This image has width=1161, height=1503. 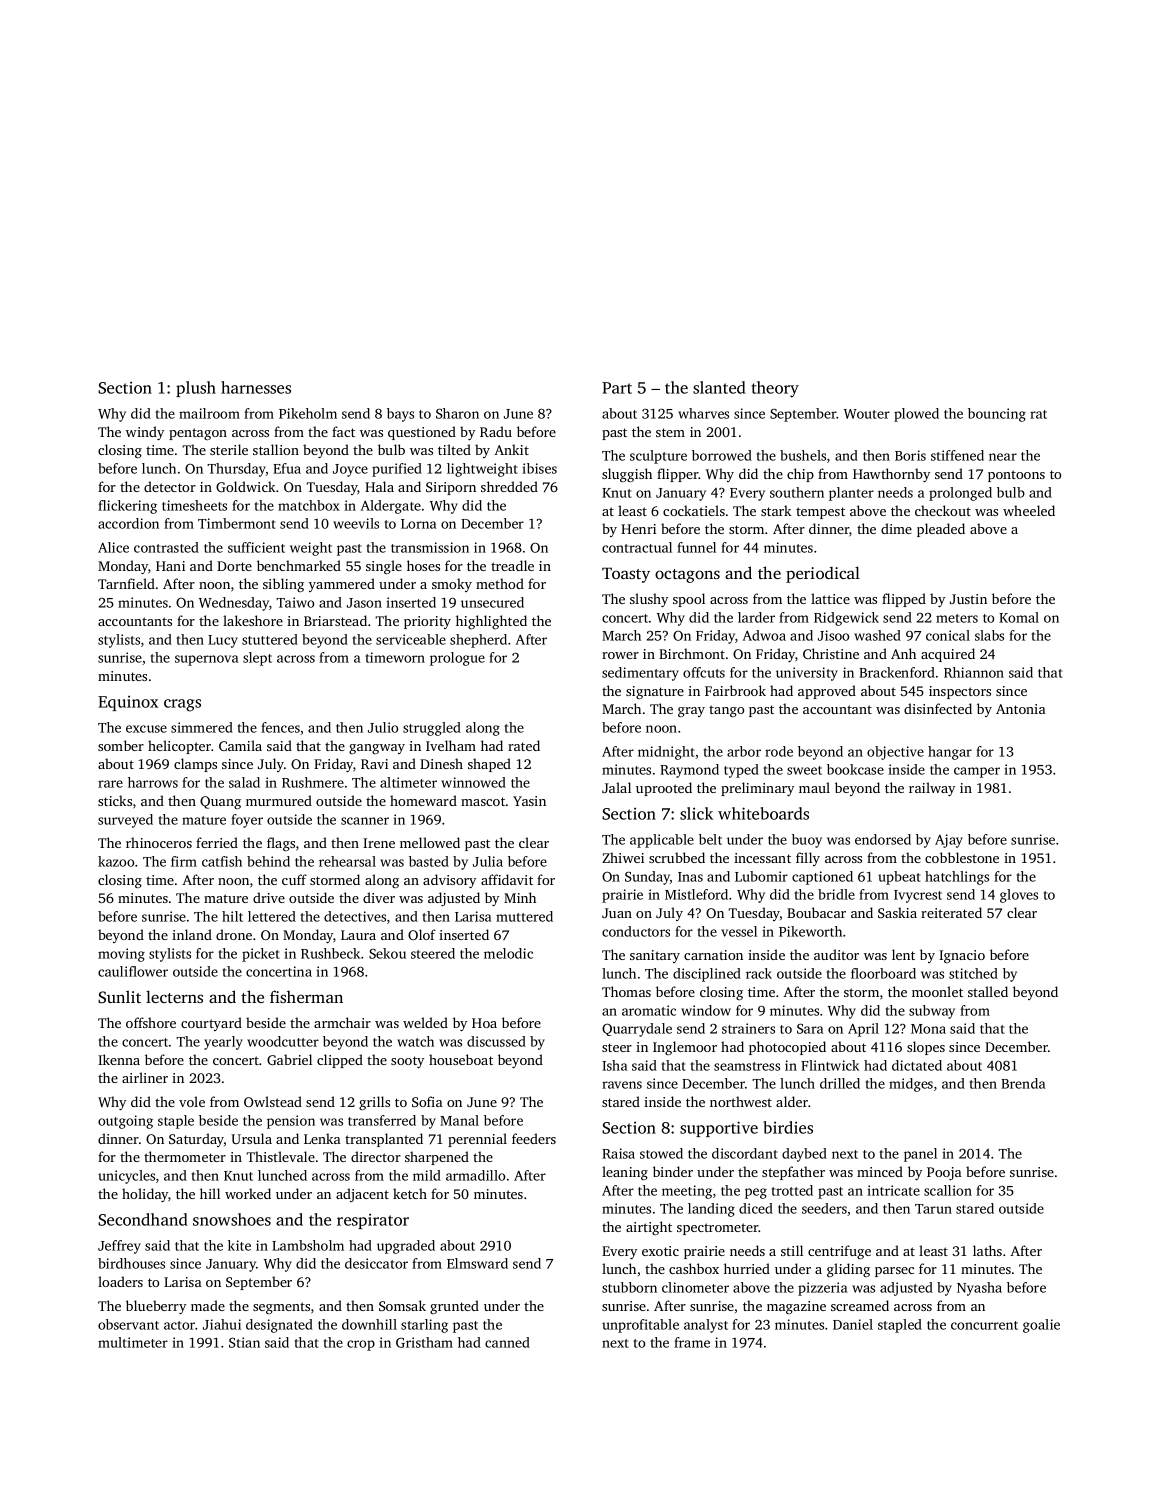 What do you see at coordinates (863, 1030) in the image?
I see `April` at bounding box center [863, 1030].
